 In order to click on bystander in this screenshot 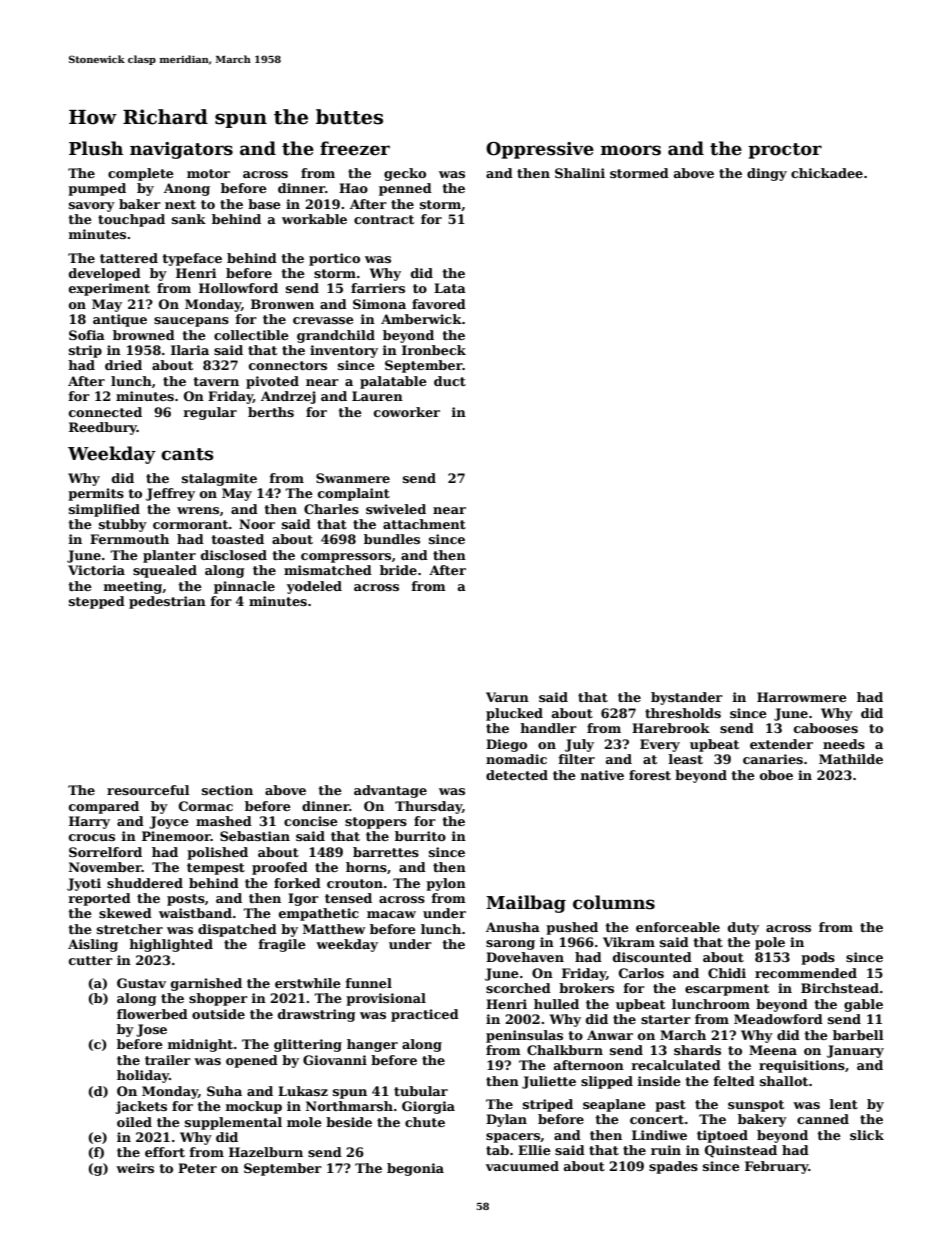, I will do `click(687, 698)`.
